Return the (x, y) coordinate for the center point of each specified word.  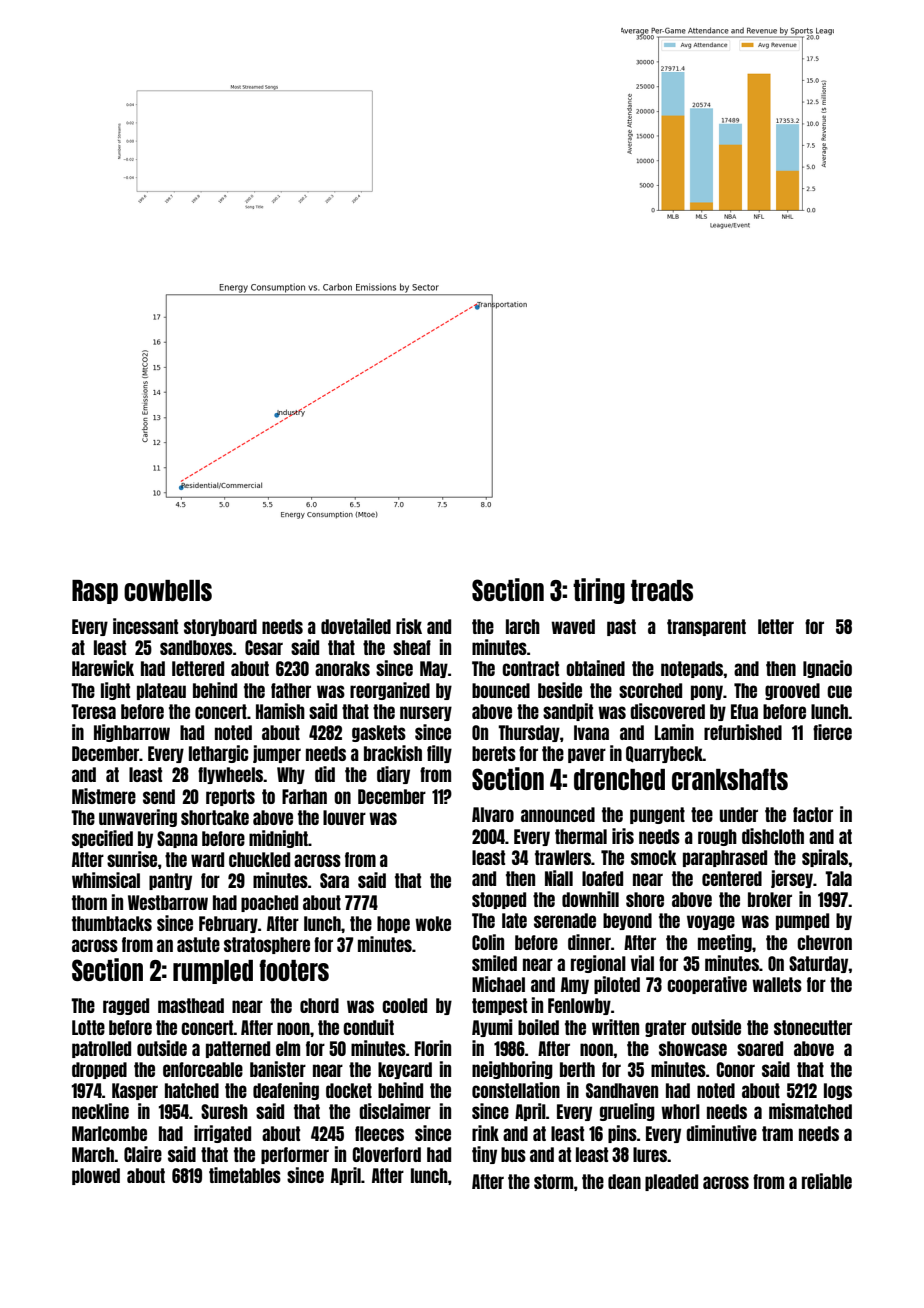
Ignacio (827, 669)
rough (717, 837)
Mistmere (104, 796)
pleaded (671, 1182)
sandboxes (196, 647)
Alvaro (493, 814)
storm (554, 1181)
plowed (96, 1176)
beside (560, 690)
